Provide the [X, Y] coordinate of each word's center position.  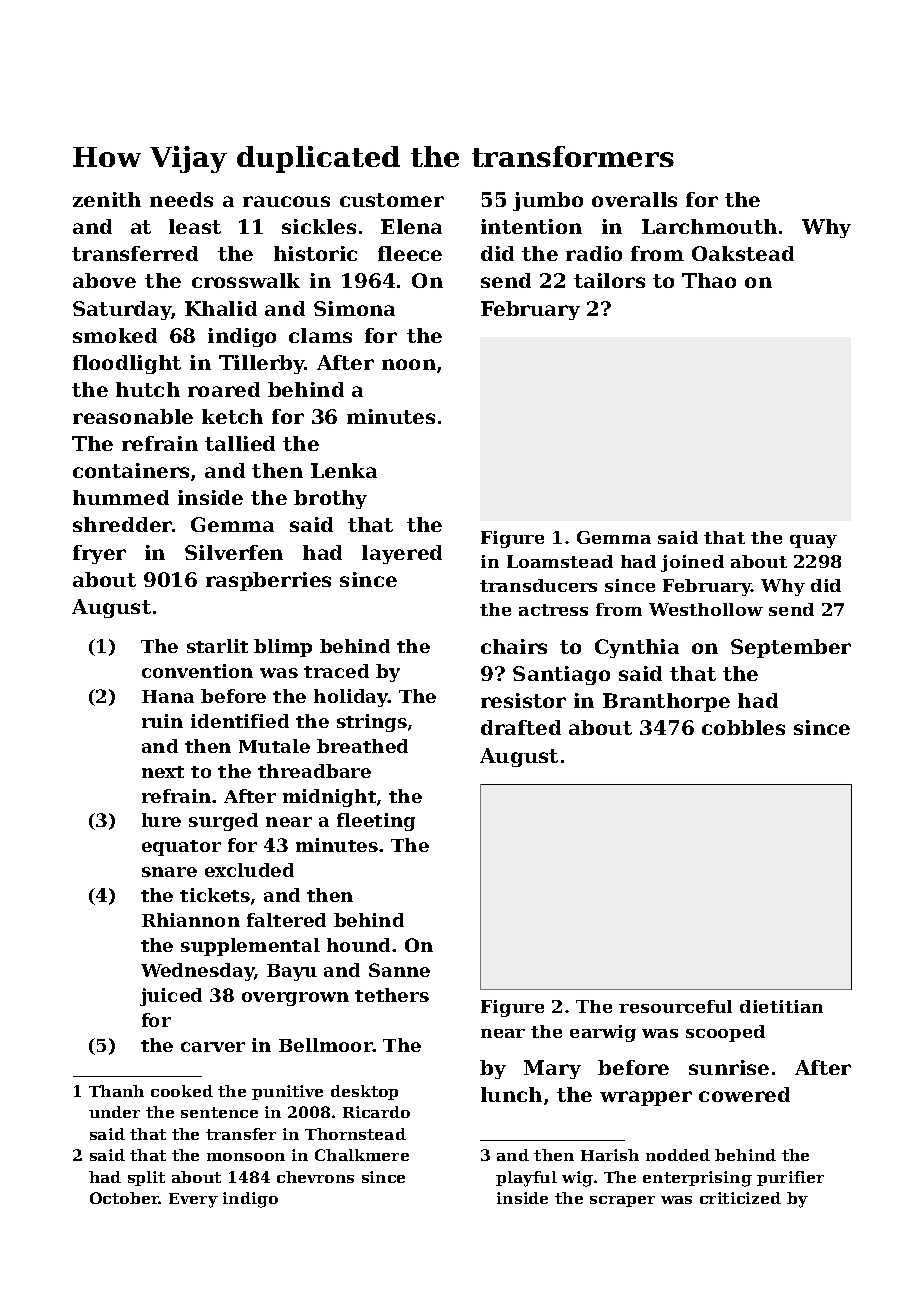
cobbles [743, 727]
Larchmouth [709, 226]
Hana [168, 696]
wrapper [646, 1098]
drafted [521, 727]
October [124, 1198]
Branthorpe [666, 702]
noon [409, 364]
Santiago [561, 675]
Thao [709, 280]
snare [169, 872]
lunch [511, 1094]
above [104, 280]
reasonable [133, 416]
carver [213, 1047]
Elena [411, 226]
